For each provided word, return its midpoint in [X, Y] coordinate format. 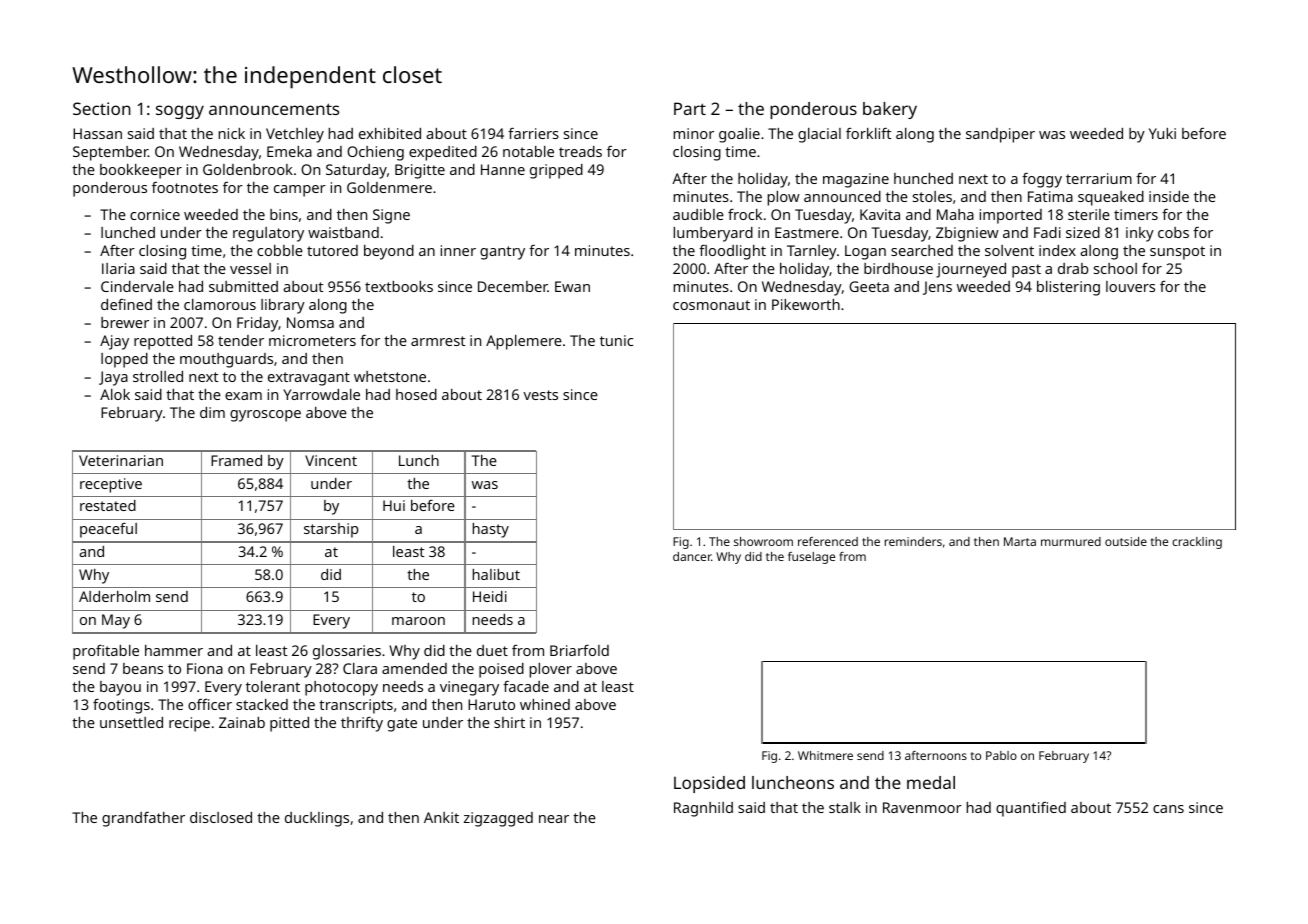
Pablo [1001, 755]
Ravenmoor [922, 807]
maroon [418, 621]
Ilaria [118, 268]
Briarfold [579, 650]
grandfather [143, 819]
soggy [180, 112]
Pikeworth [806, 304]
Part [690, 108]
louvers [1130, 286]
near [554, 819]
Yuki [1162, 133]
